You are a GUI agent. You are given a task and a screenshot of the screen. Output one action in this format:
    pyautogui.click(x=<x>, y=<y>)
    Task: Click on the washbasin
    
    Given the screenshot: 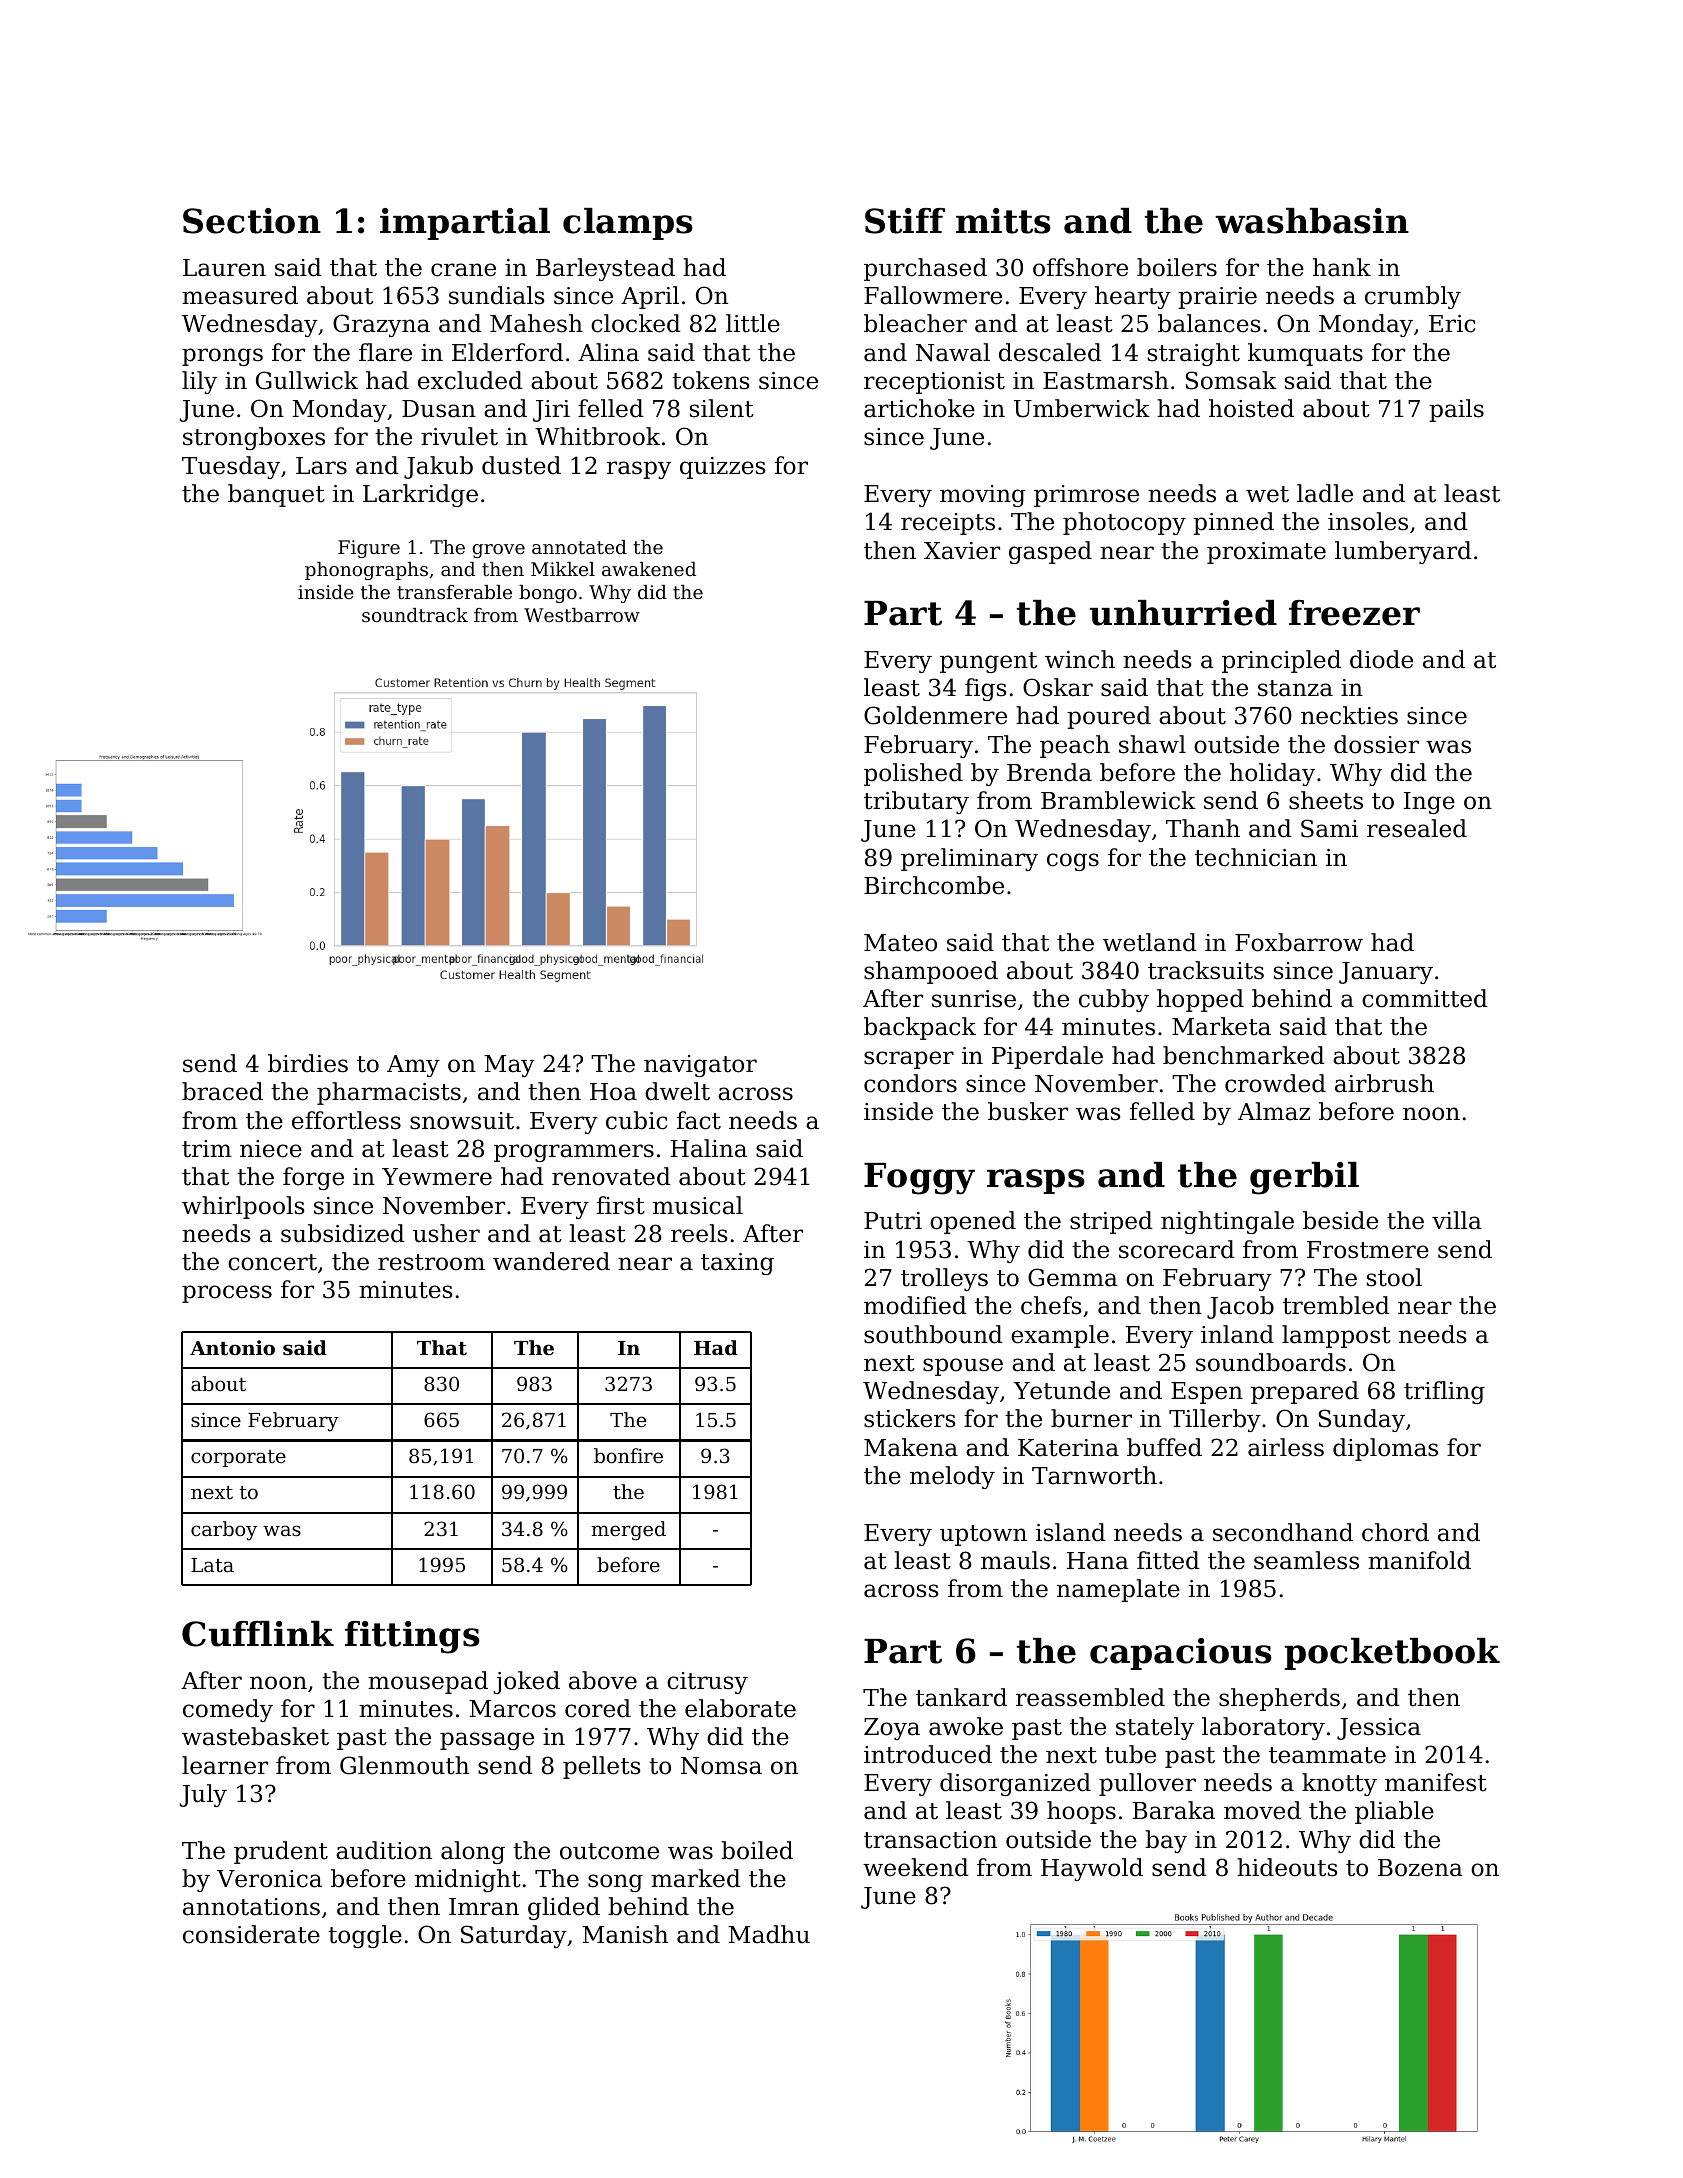 What is the action you would take?
    pyautogui.click(x=1312, y=221)
